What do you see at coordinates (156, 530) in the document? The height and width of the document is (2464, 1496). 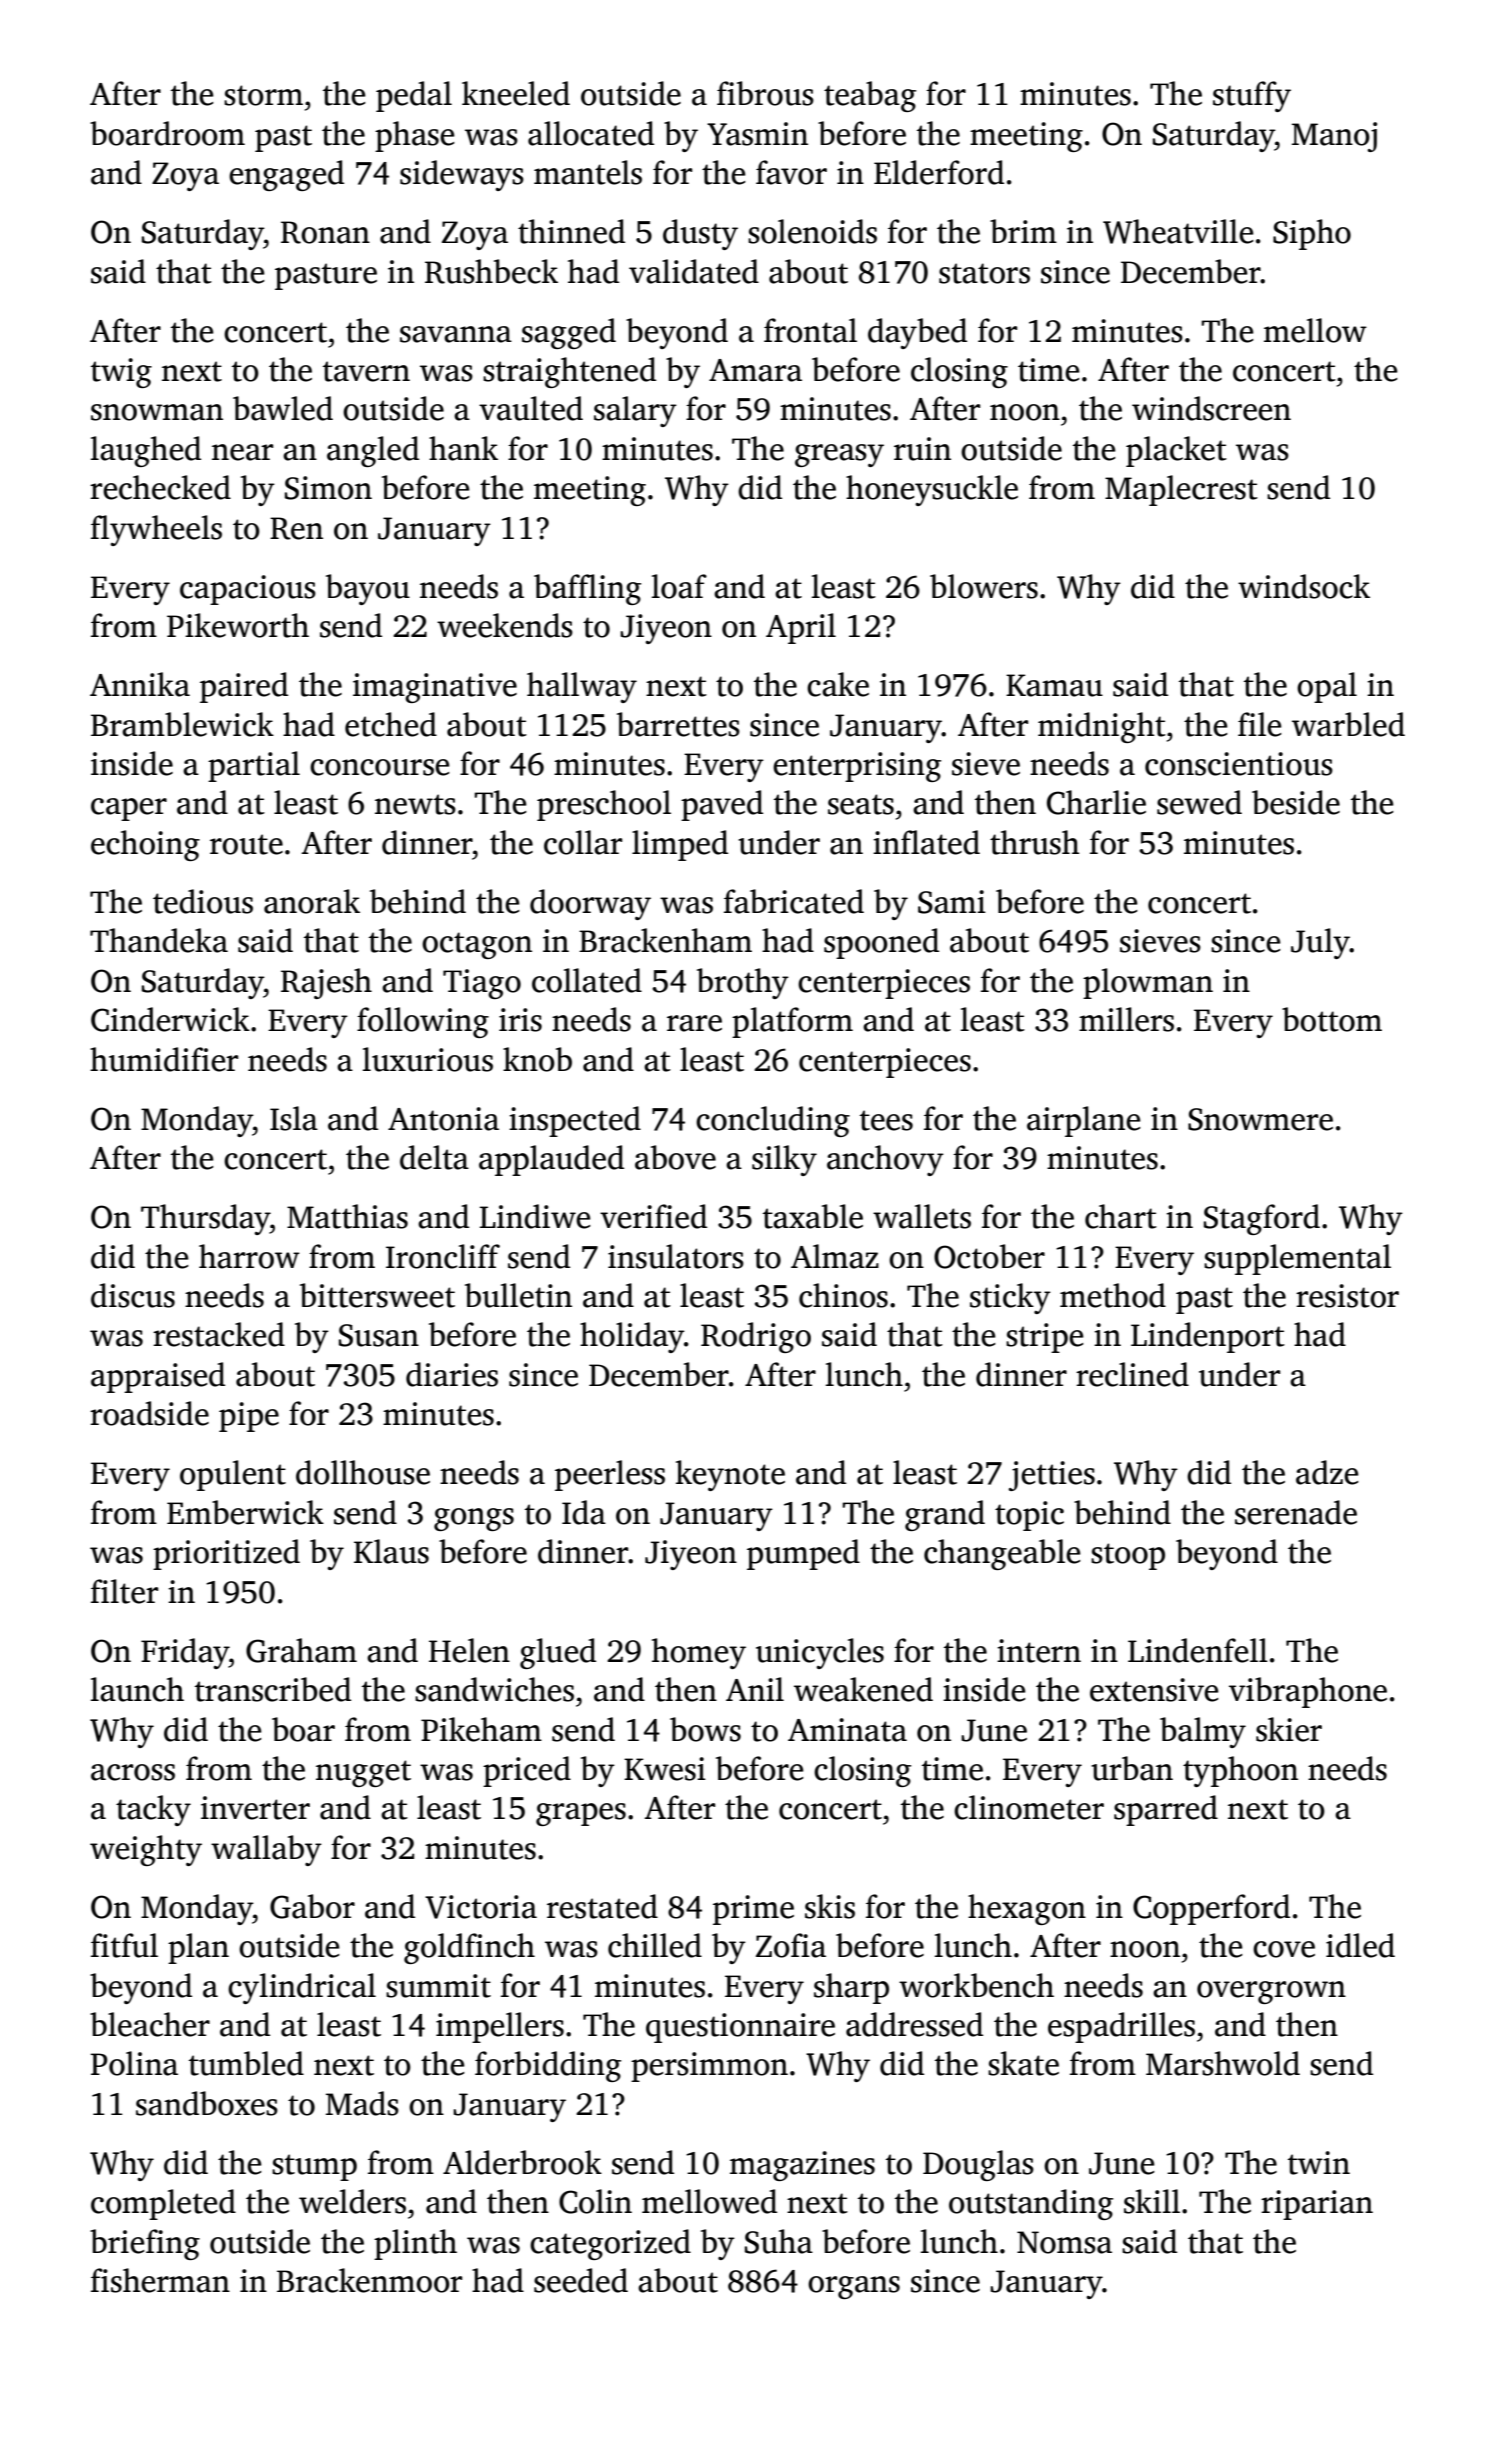 I see `flywheels` at bounding box center [156, 530].
